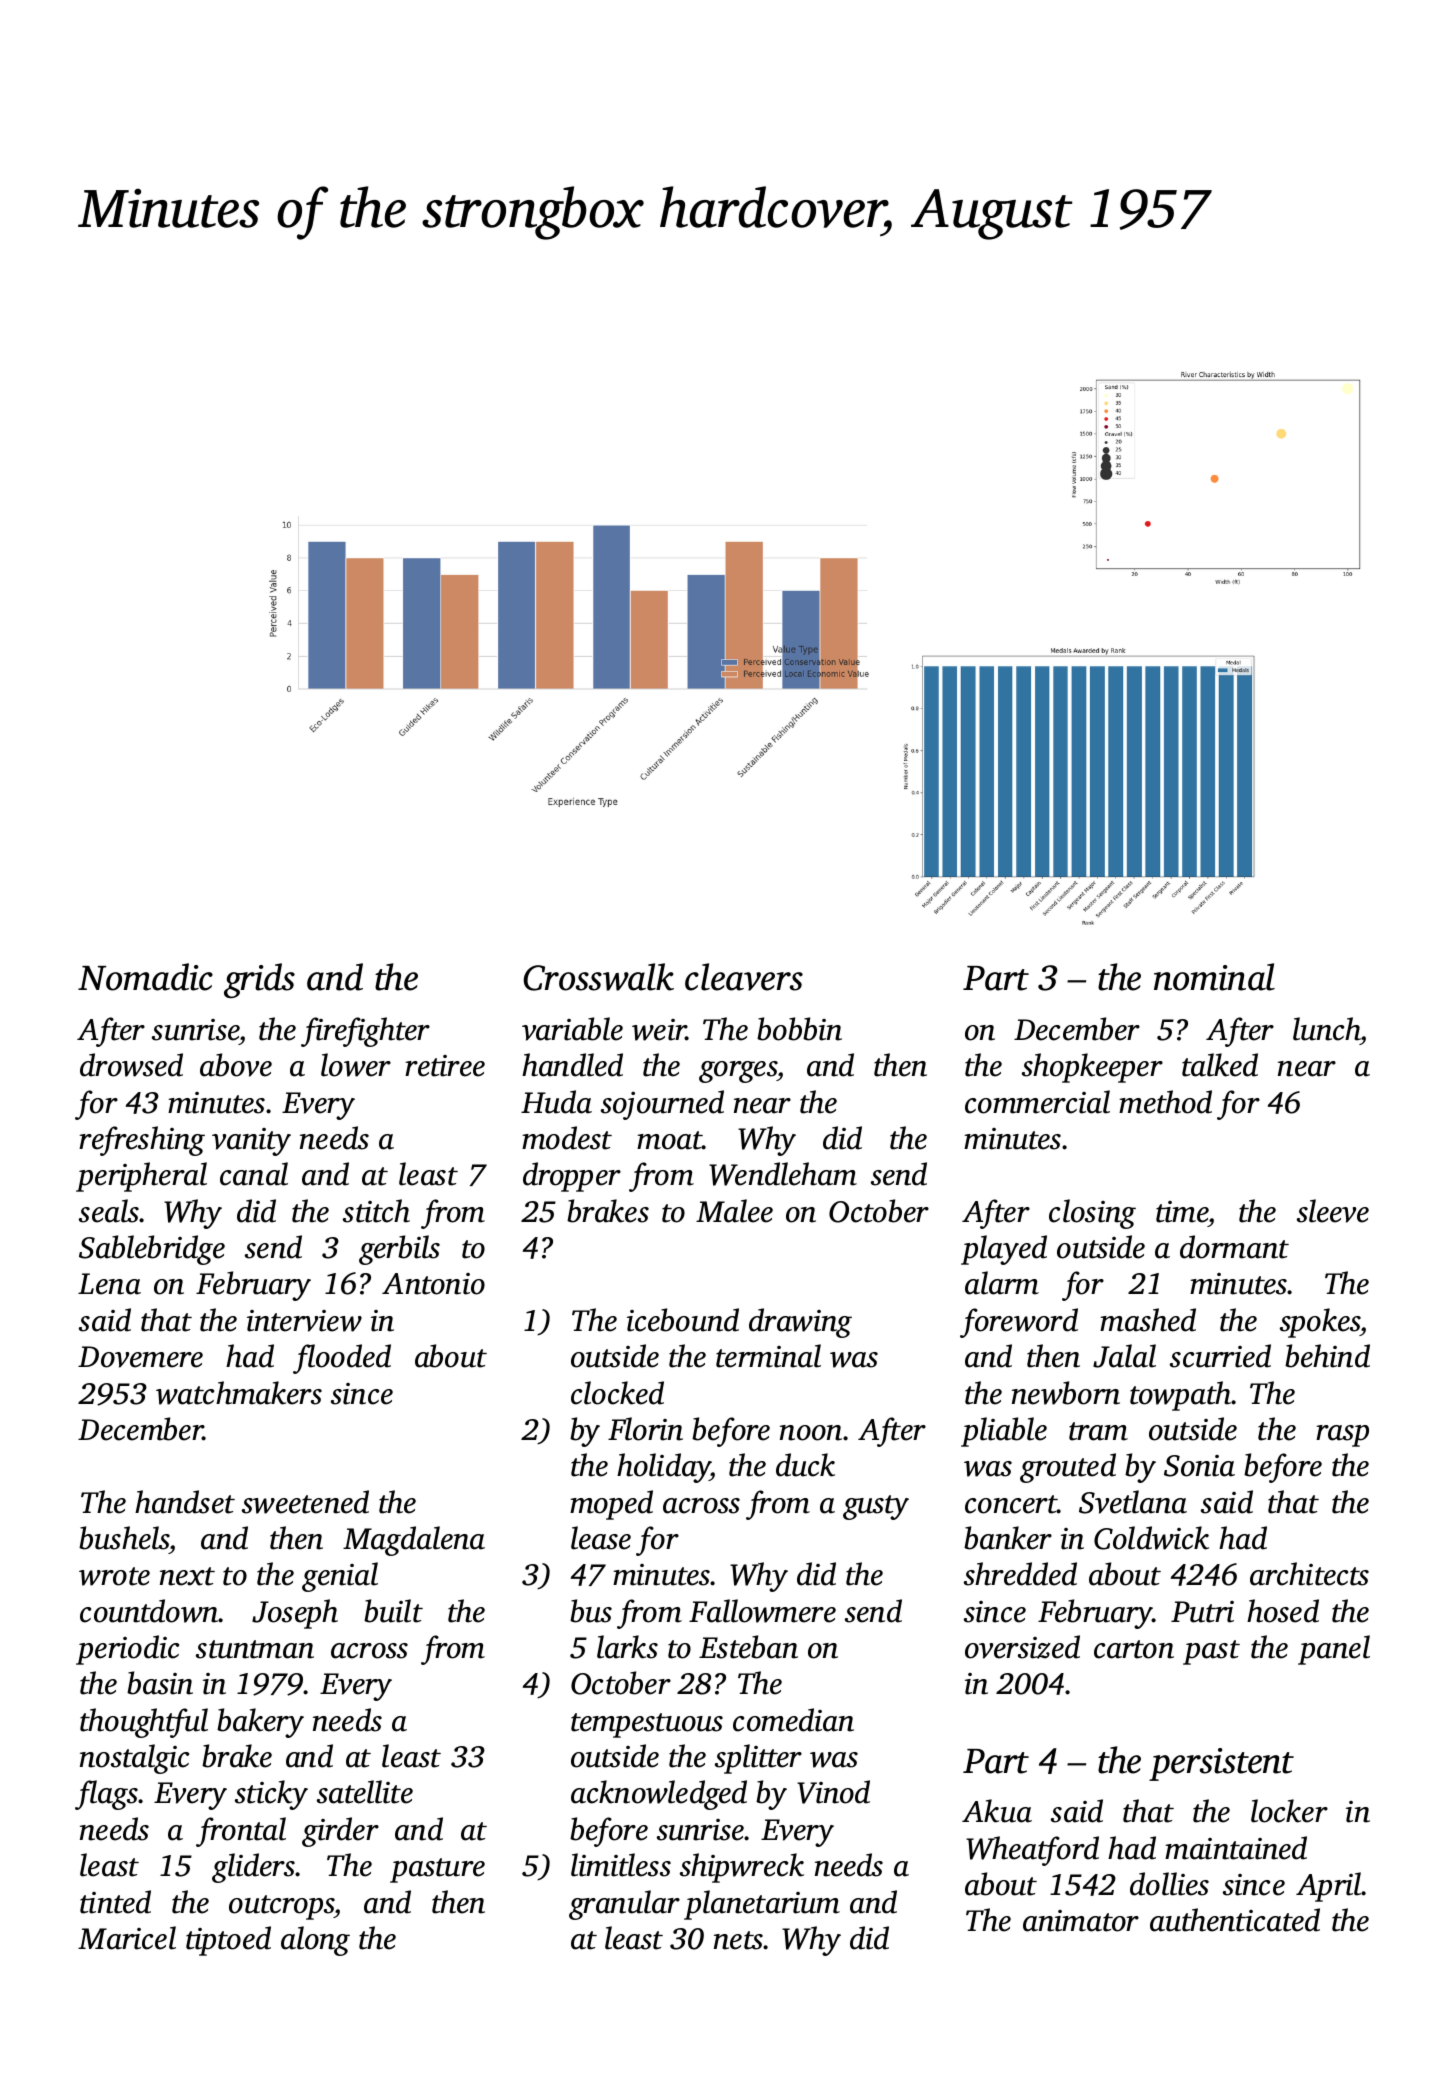 The width and height of the image is (1450, 2100). I want to click on clocked, so click(617, 1393).
